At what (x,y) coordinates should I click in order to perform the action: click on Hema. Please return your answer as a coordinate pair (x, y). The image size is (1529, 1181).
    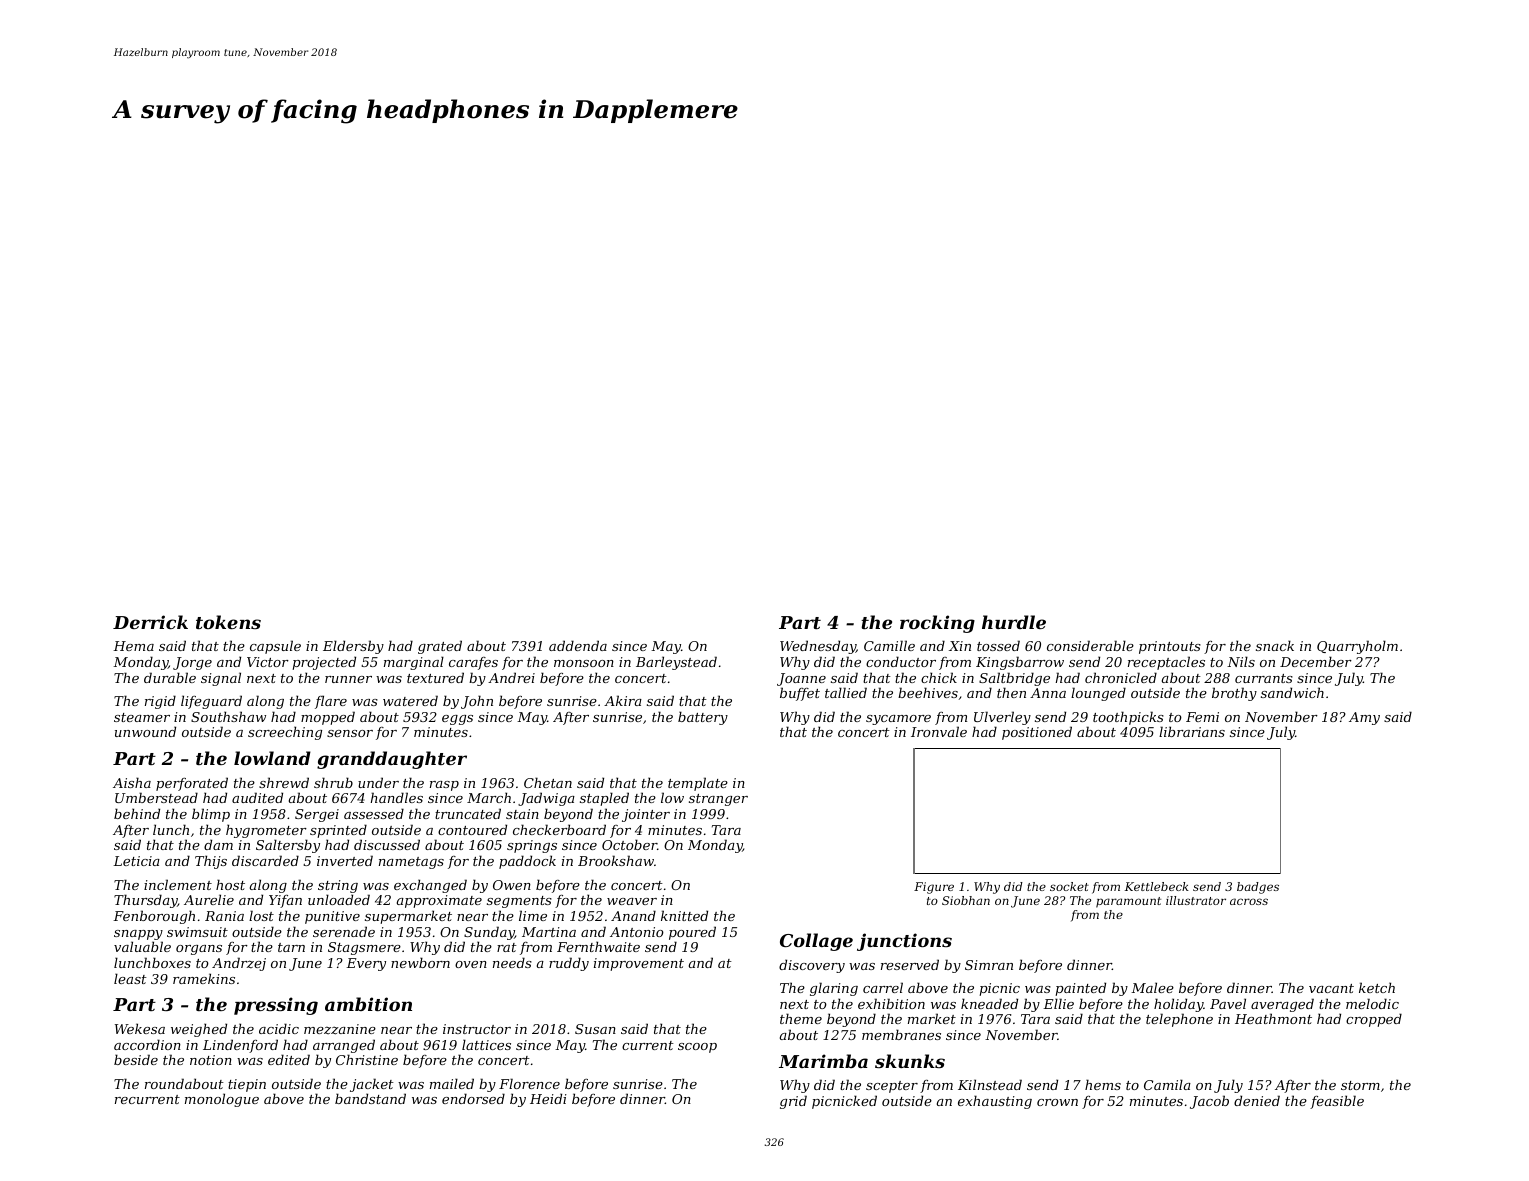
    Looking at the image, I should click on (133, 646).
